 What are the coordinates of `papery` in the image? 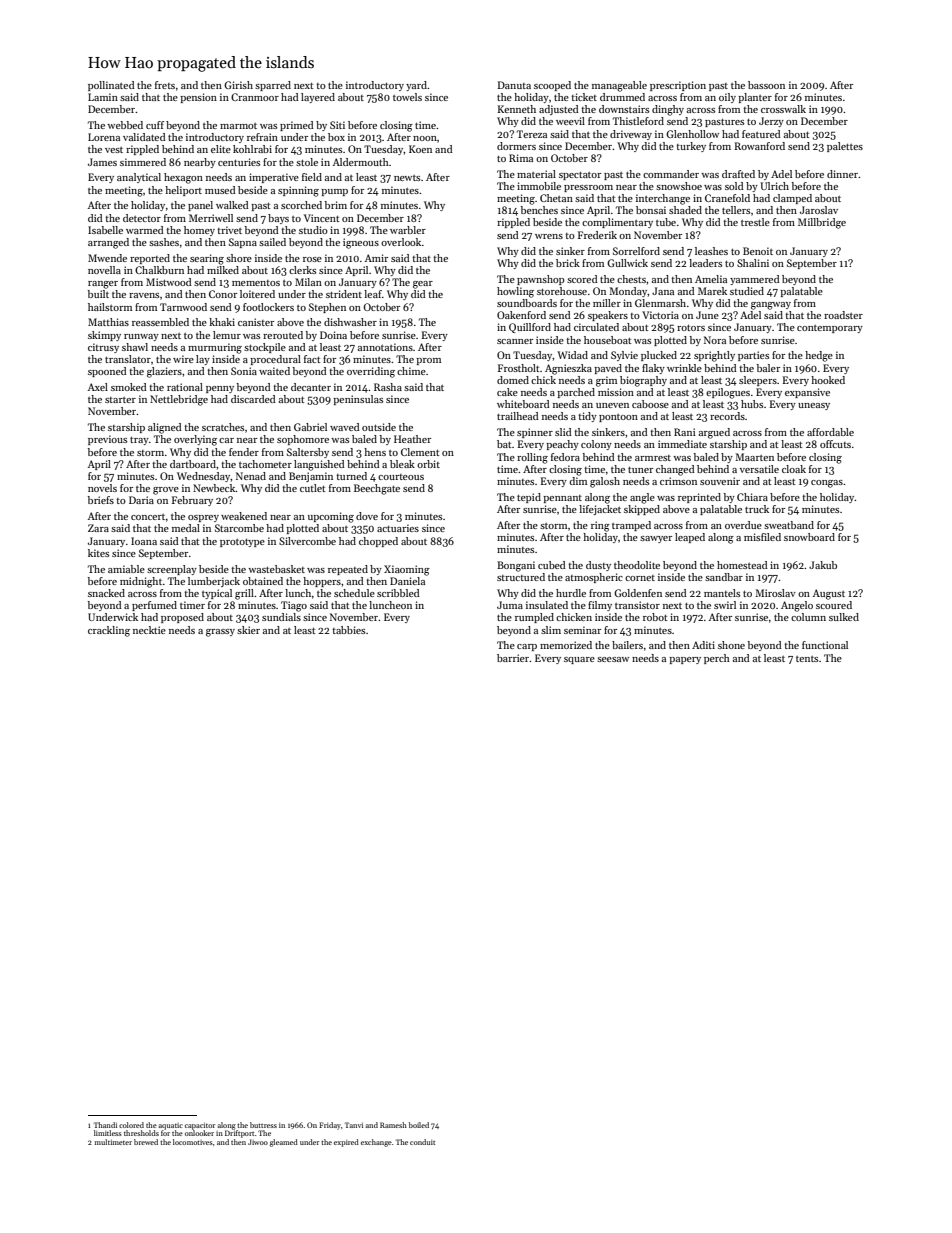 It's located at (685, 660).
